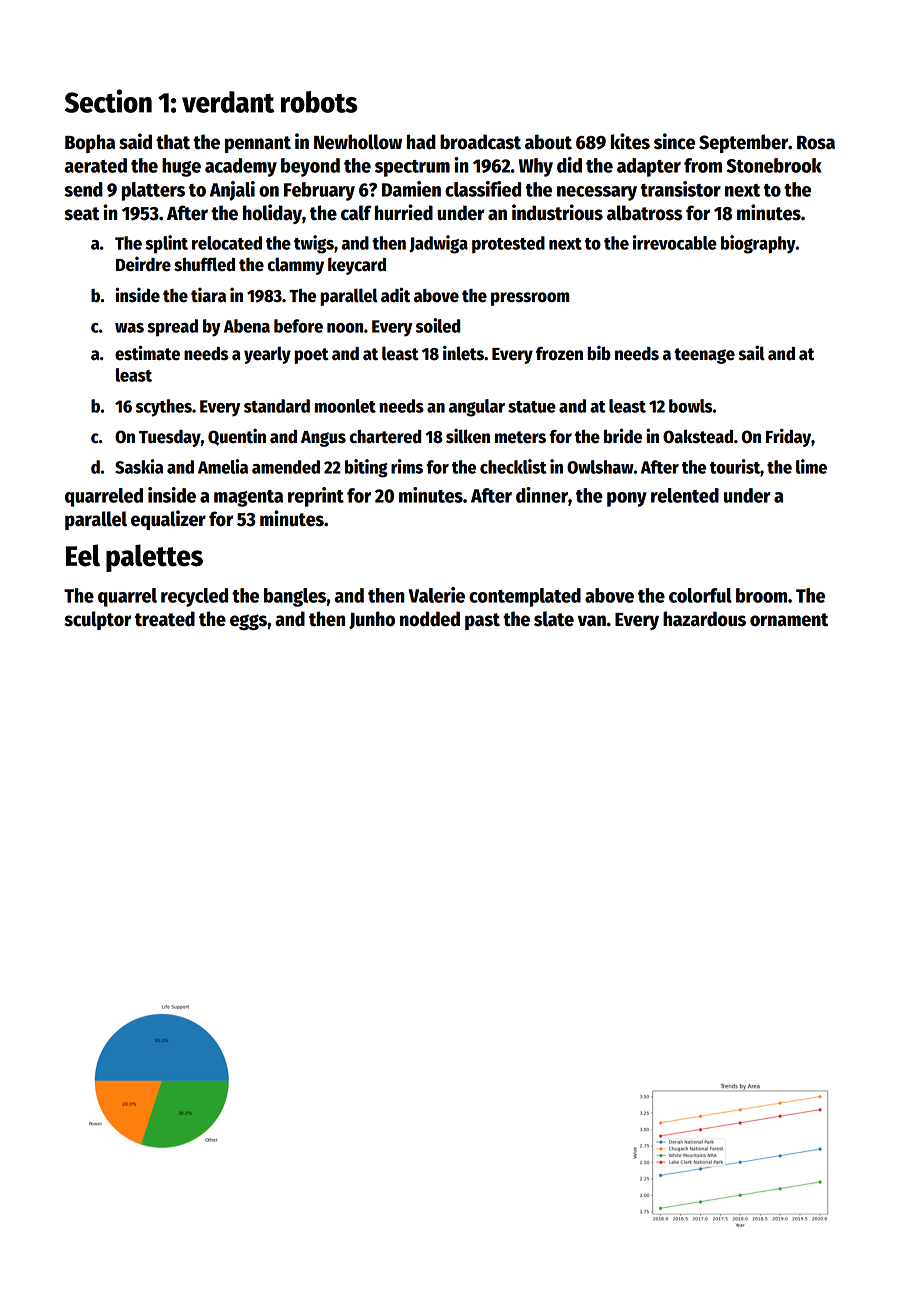 The image size is (908, 1316). What do you see at coordinates (674, 141) in the image?
I see `since` at bounding box center [674, 141].
